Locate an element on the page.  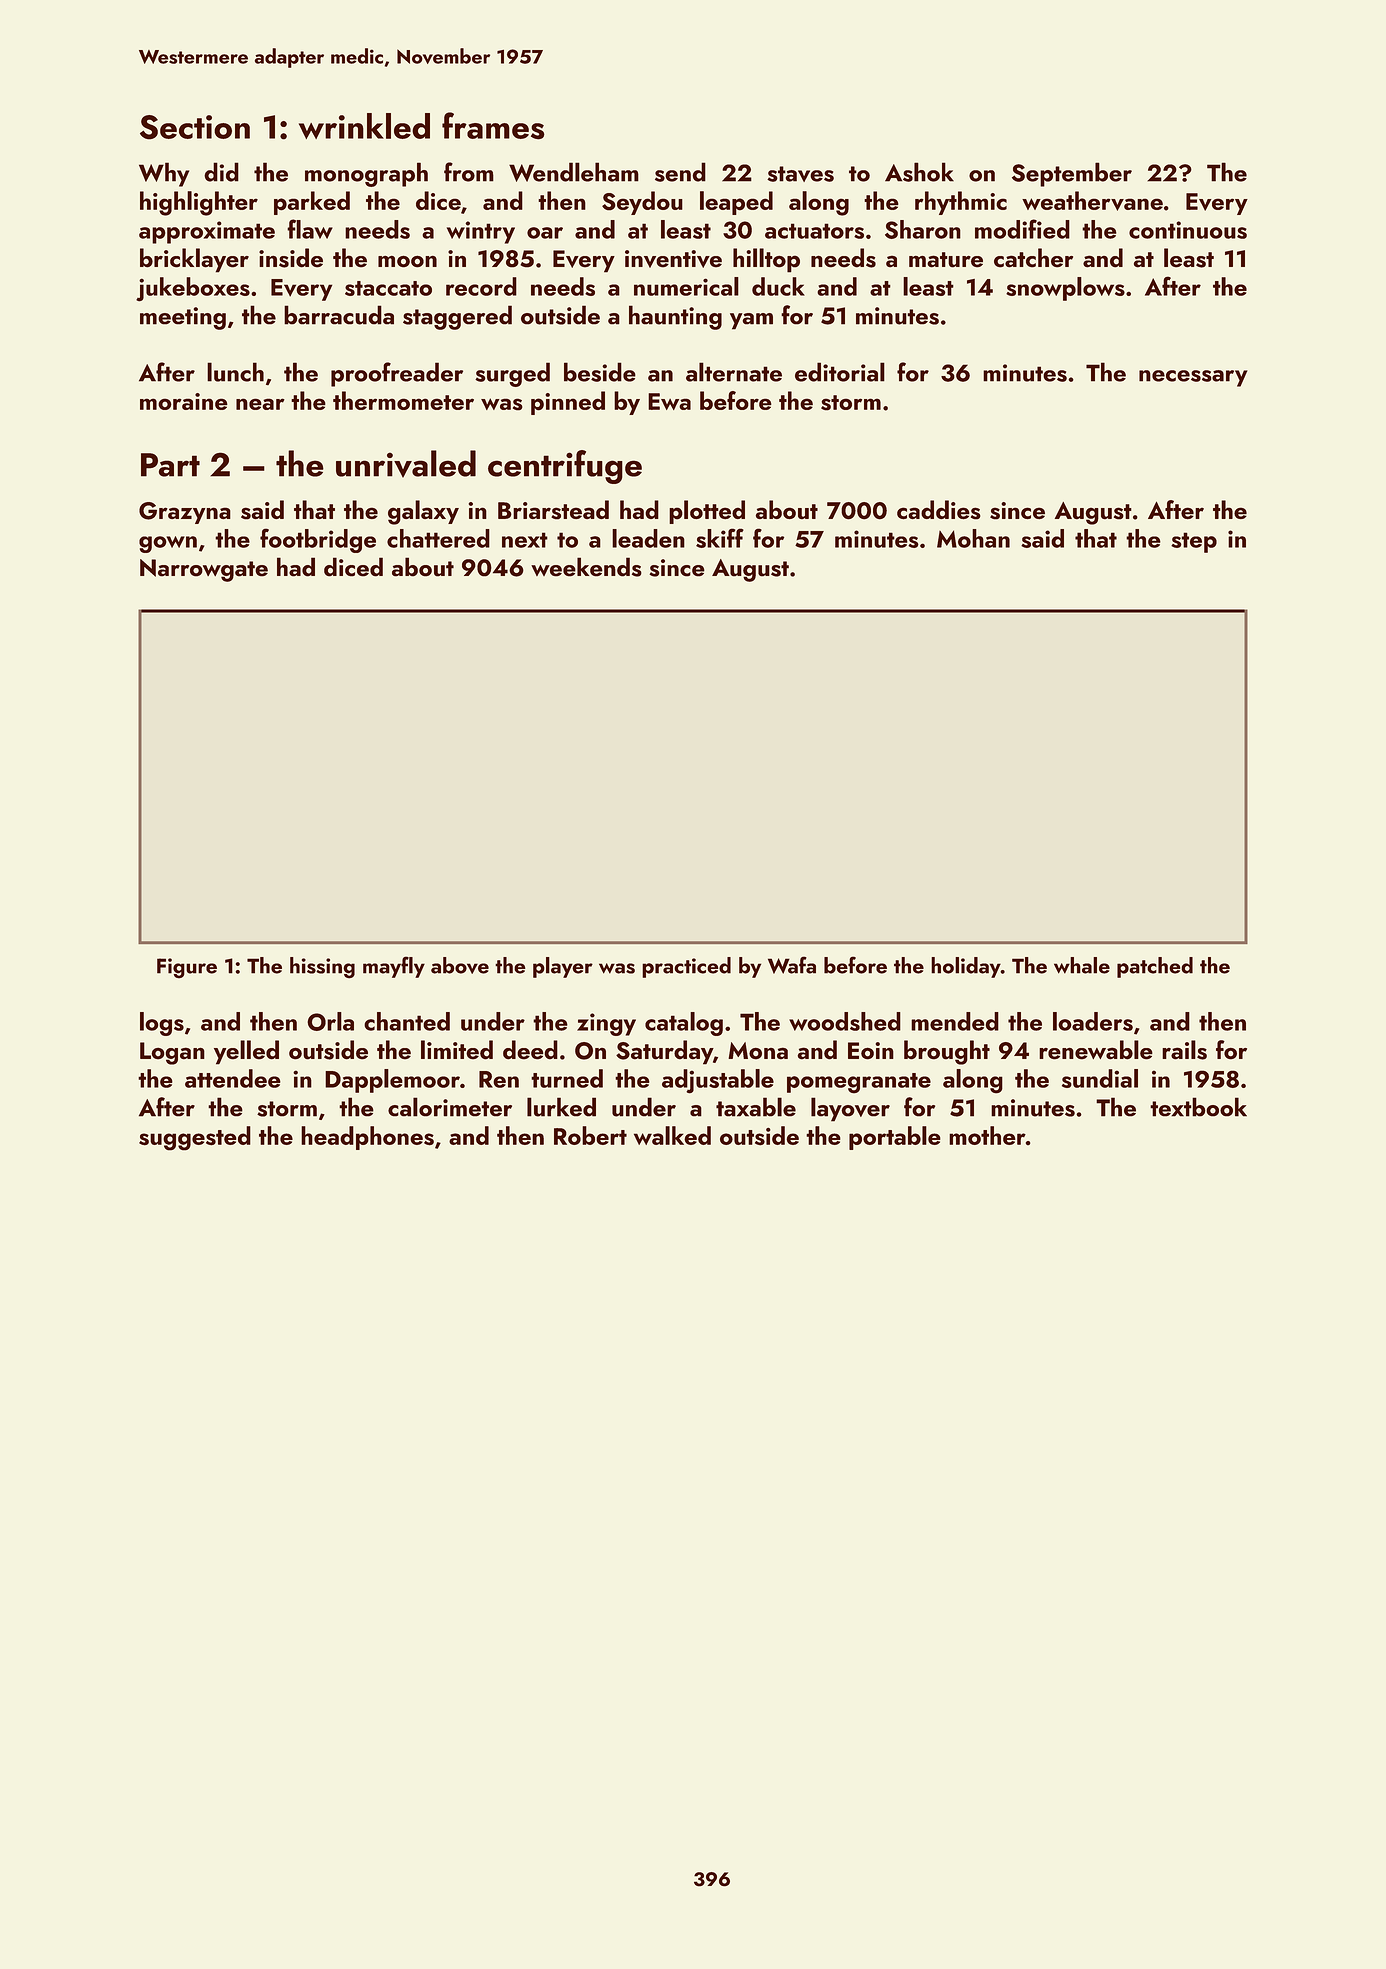
Wafa is located at coordinates (792, 965).
